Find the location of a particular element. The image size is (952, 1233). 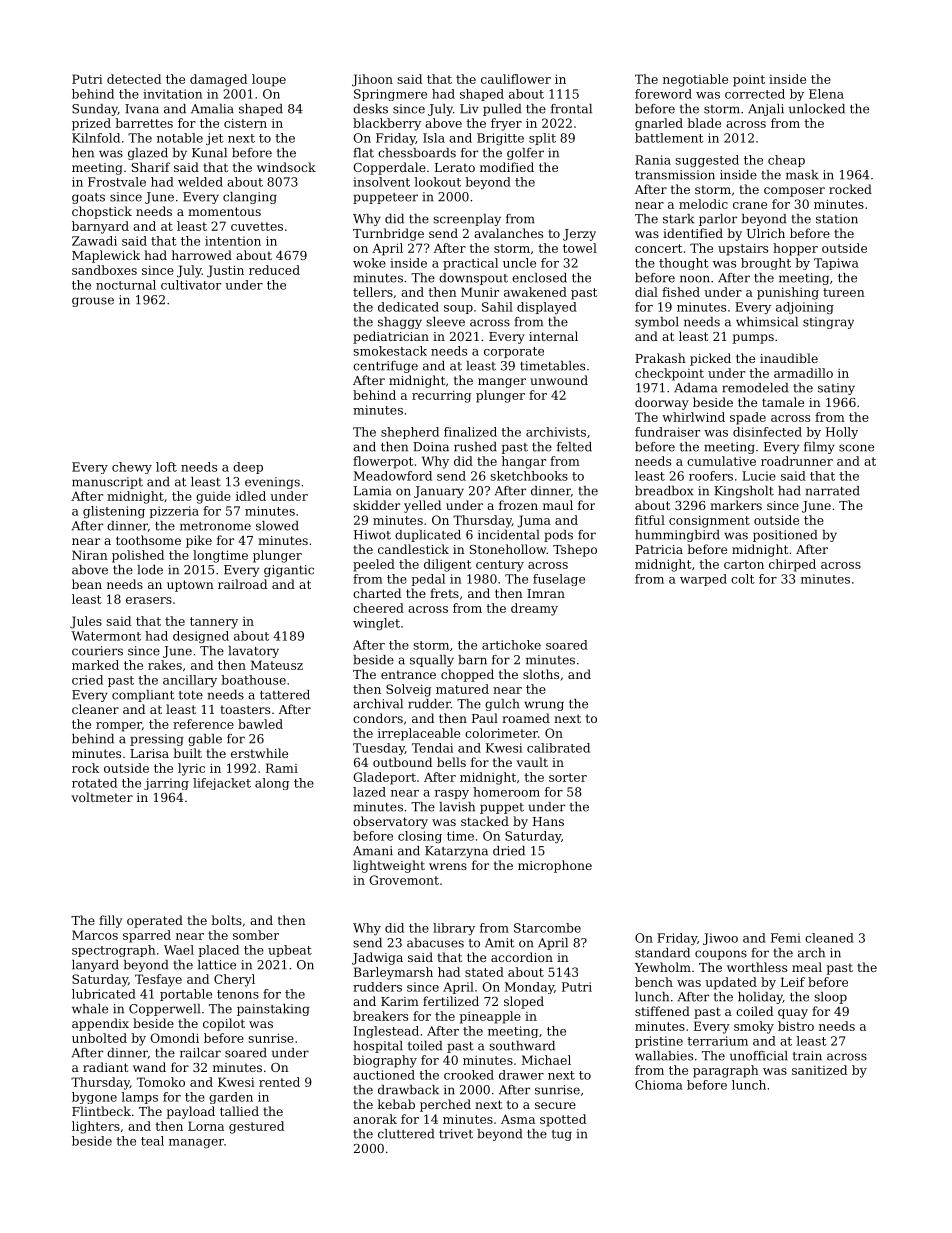

gestured is located at coordinates (256, 1127).
